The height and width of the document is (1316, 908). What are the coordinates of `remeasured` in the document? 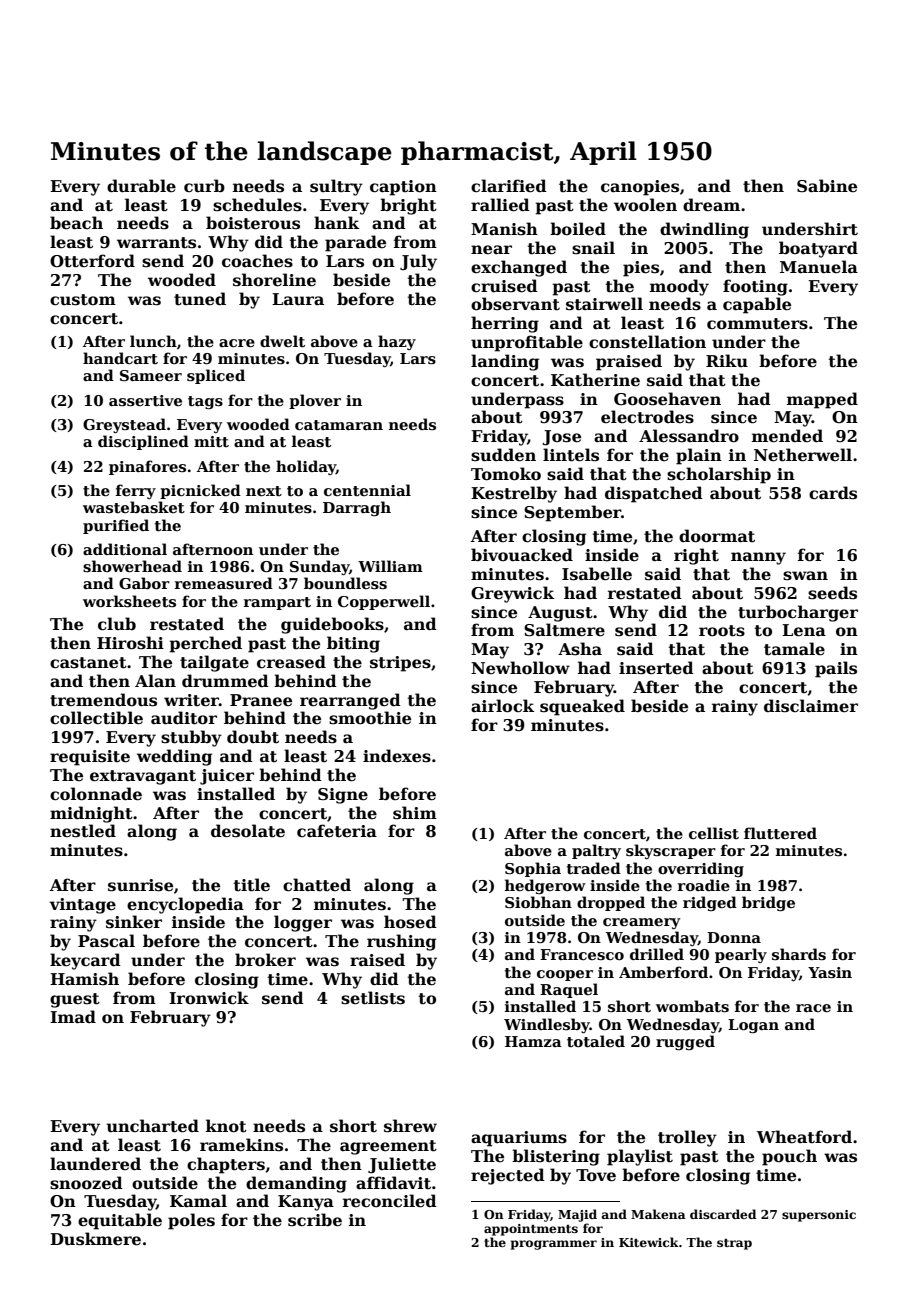 It's located at (224, 583).
